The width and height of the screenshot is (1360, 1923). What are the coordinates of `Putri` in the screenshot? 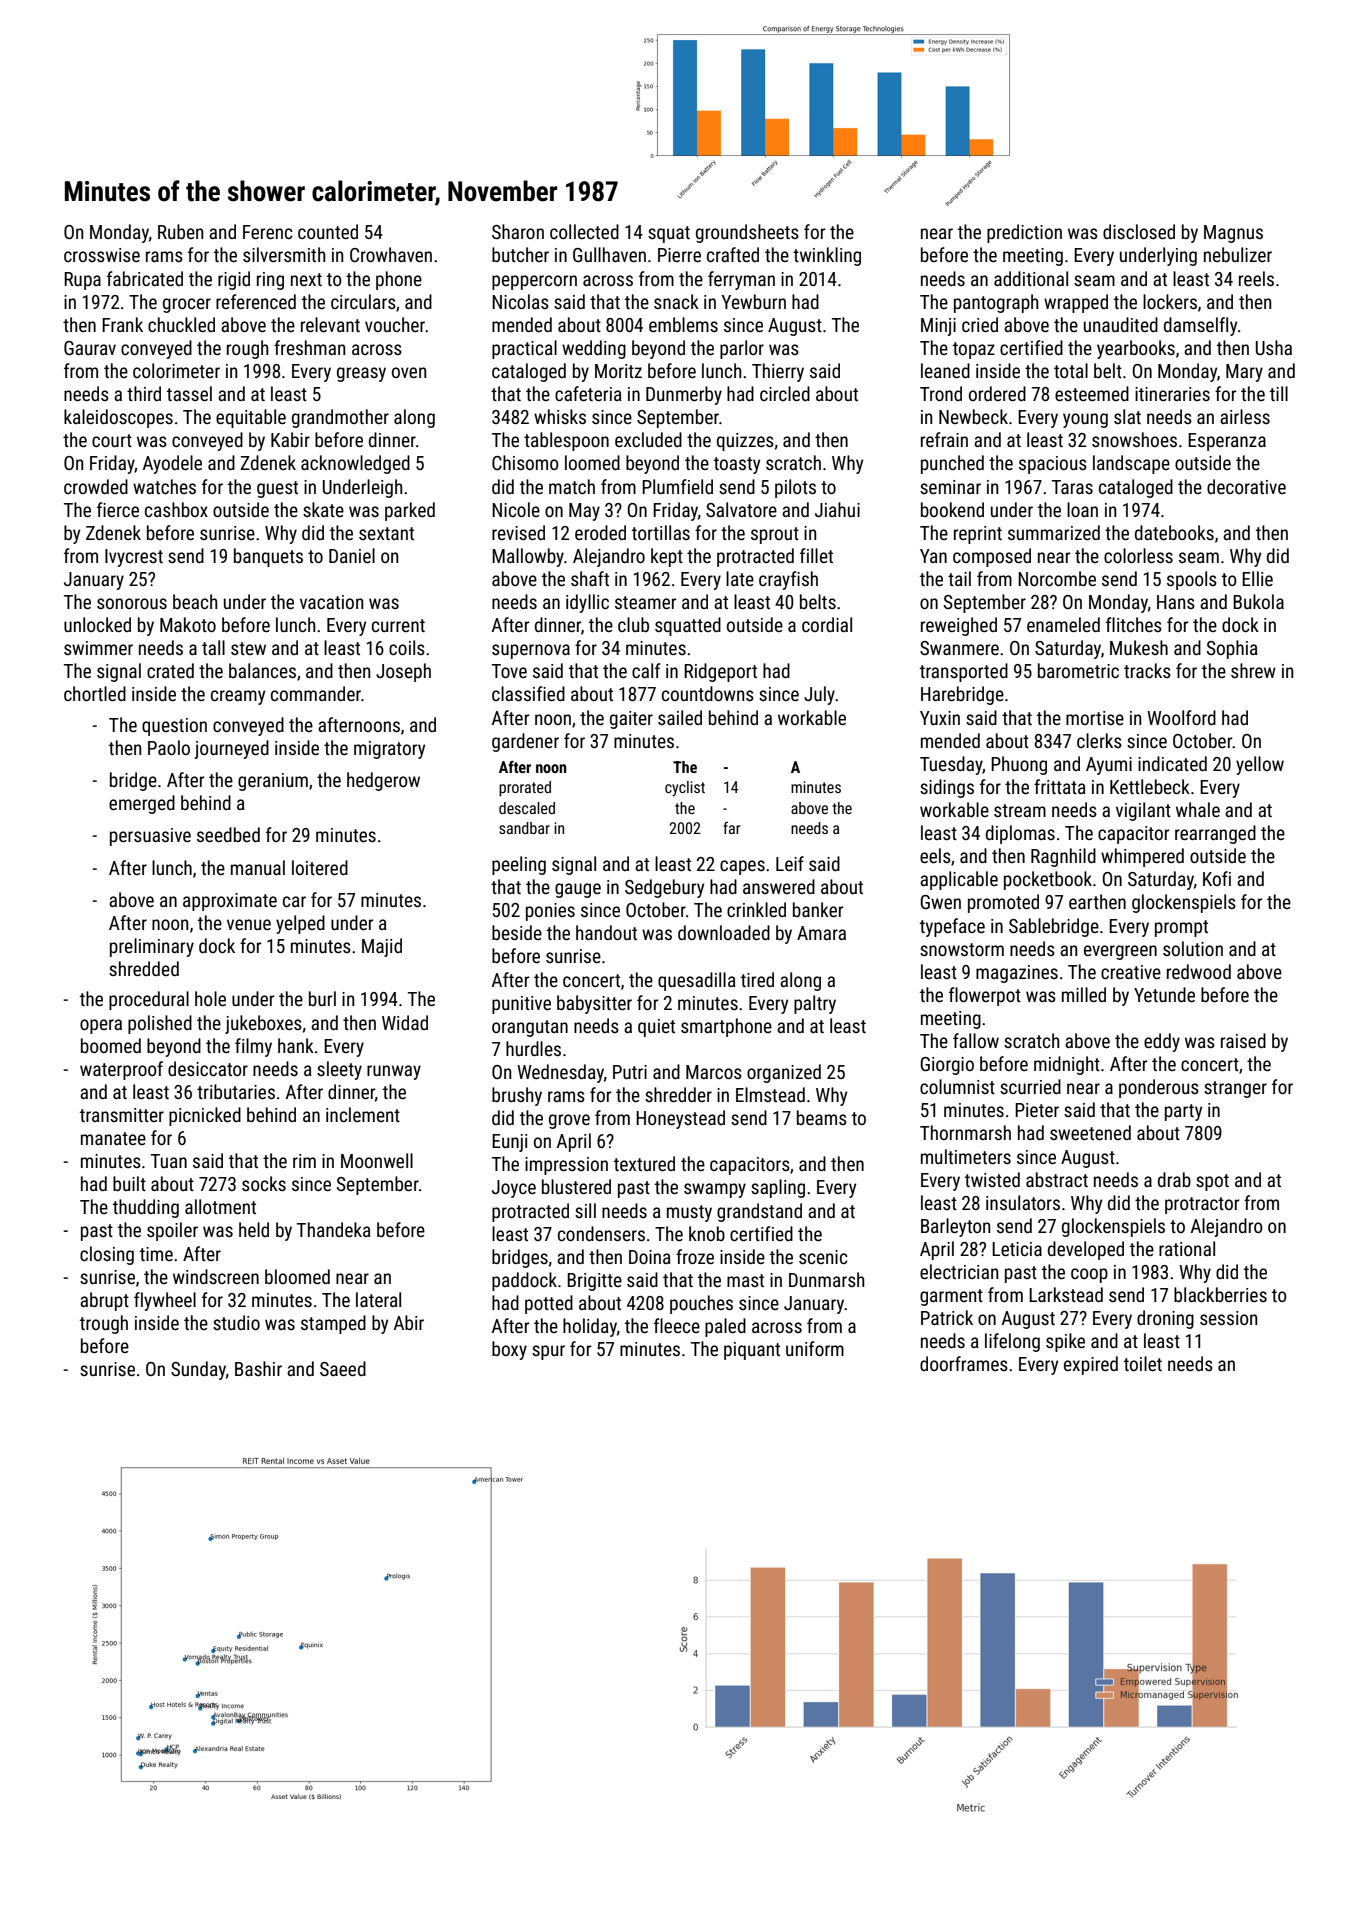 It's located at (630, 1072).
